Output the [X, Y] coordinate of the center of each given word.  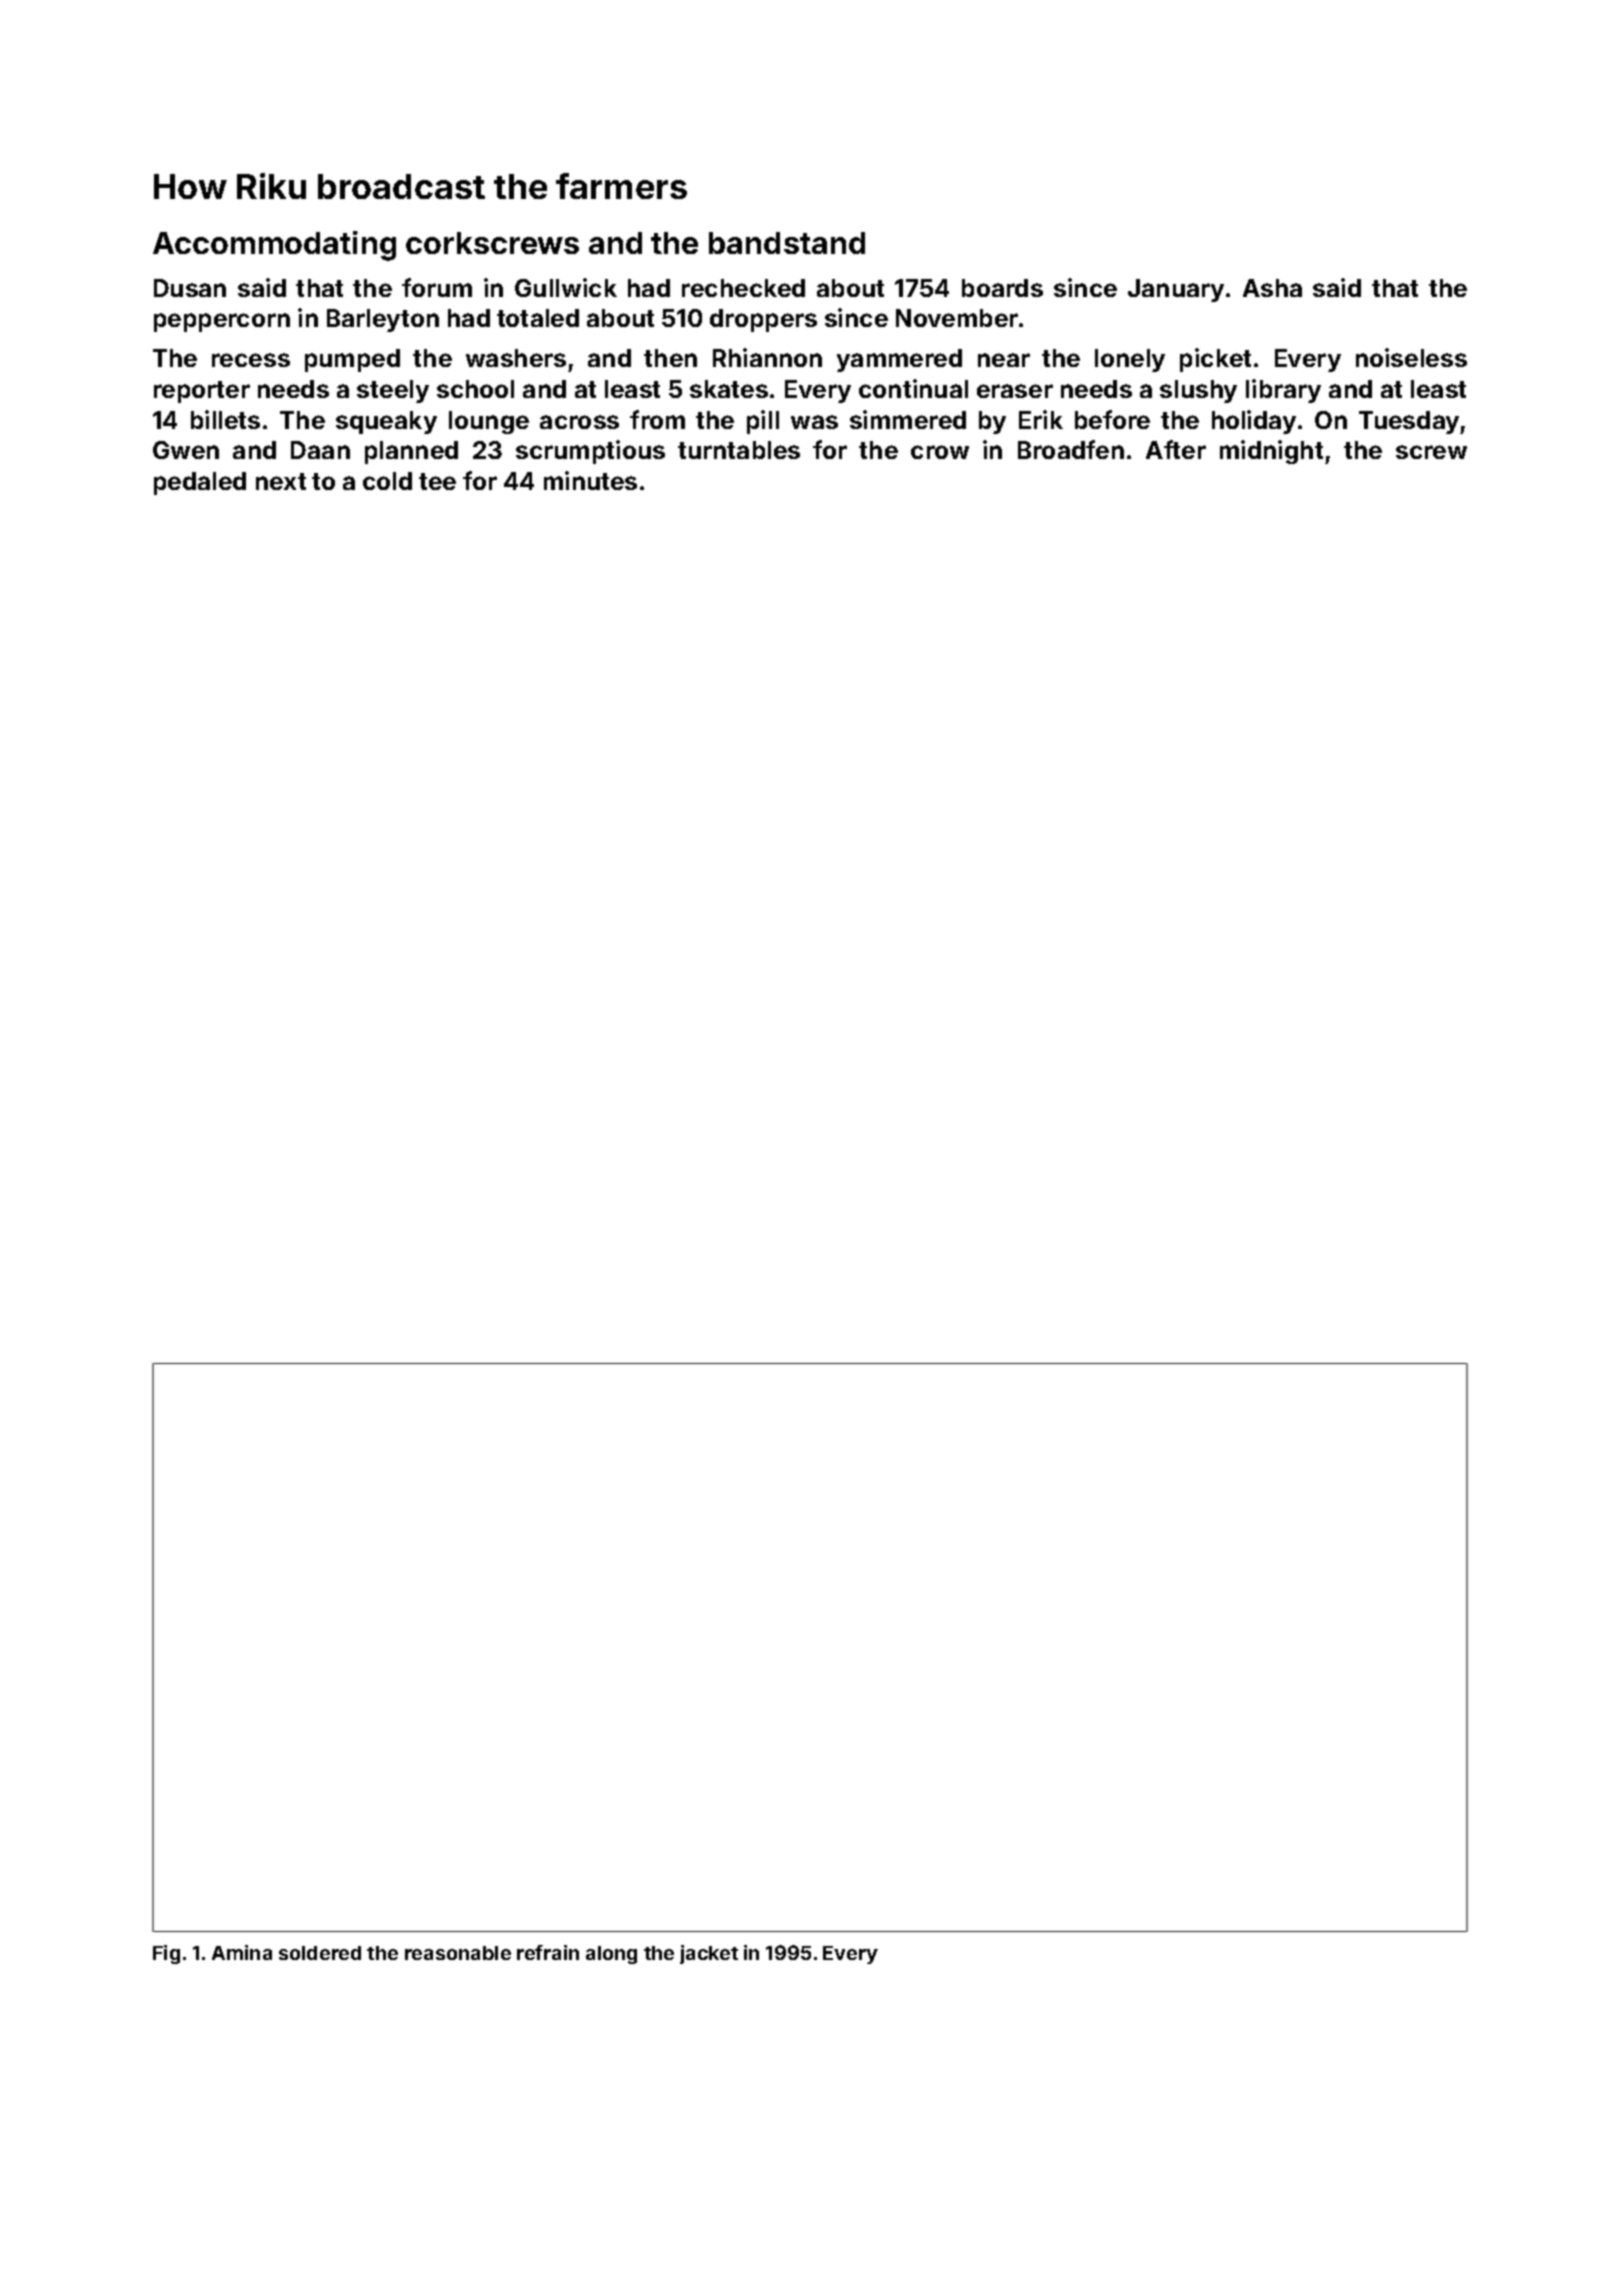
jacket [709, 1954]
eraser [1015, 391]
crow [940, 452]
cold [387, 481]
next [281, 481]
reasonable [458, 1953]
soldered [320, 1953]
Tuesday [1410, 422]
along [611, 1955]
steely [393, 391]
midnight [1271, 452]
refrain [548, 1952]
